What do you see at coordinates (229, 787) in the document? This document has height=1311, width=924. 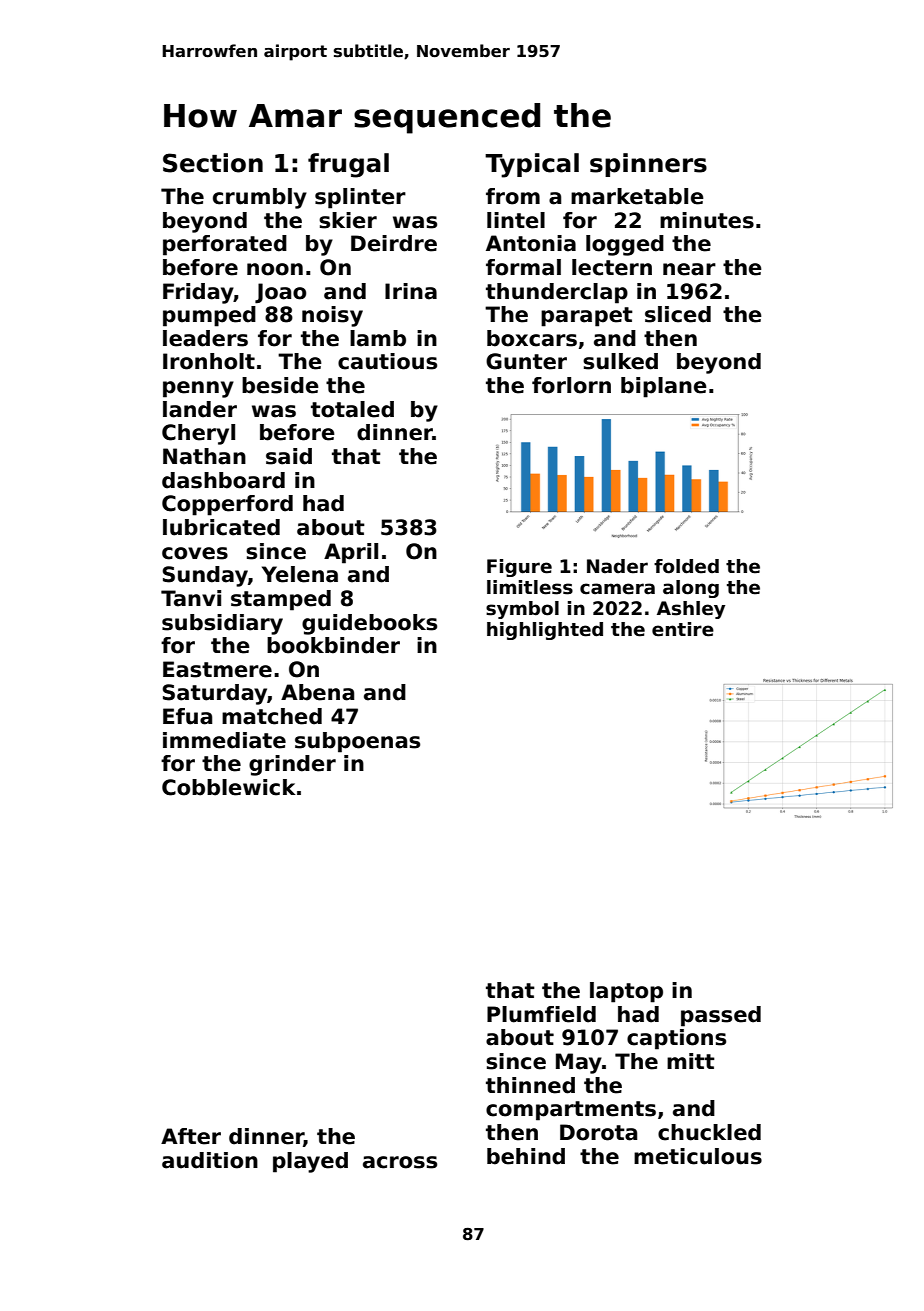 I see `Cobblewick` at bounding box center [229, 787].
